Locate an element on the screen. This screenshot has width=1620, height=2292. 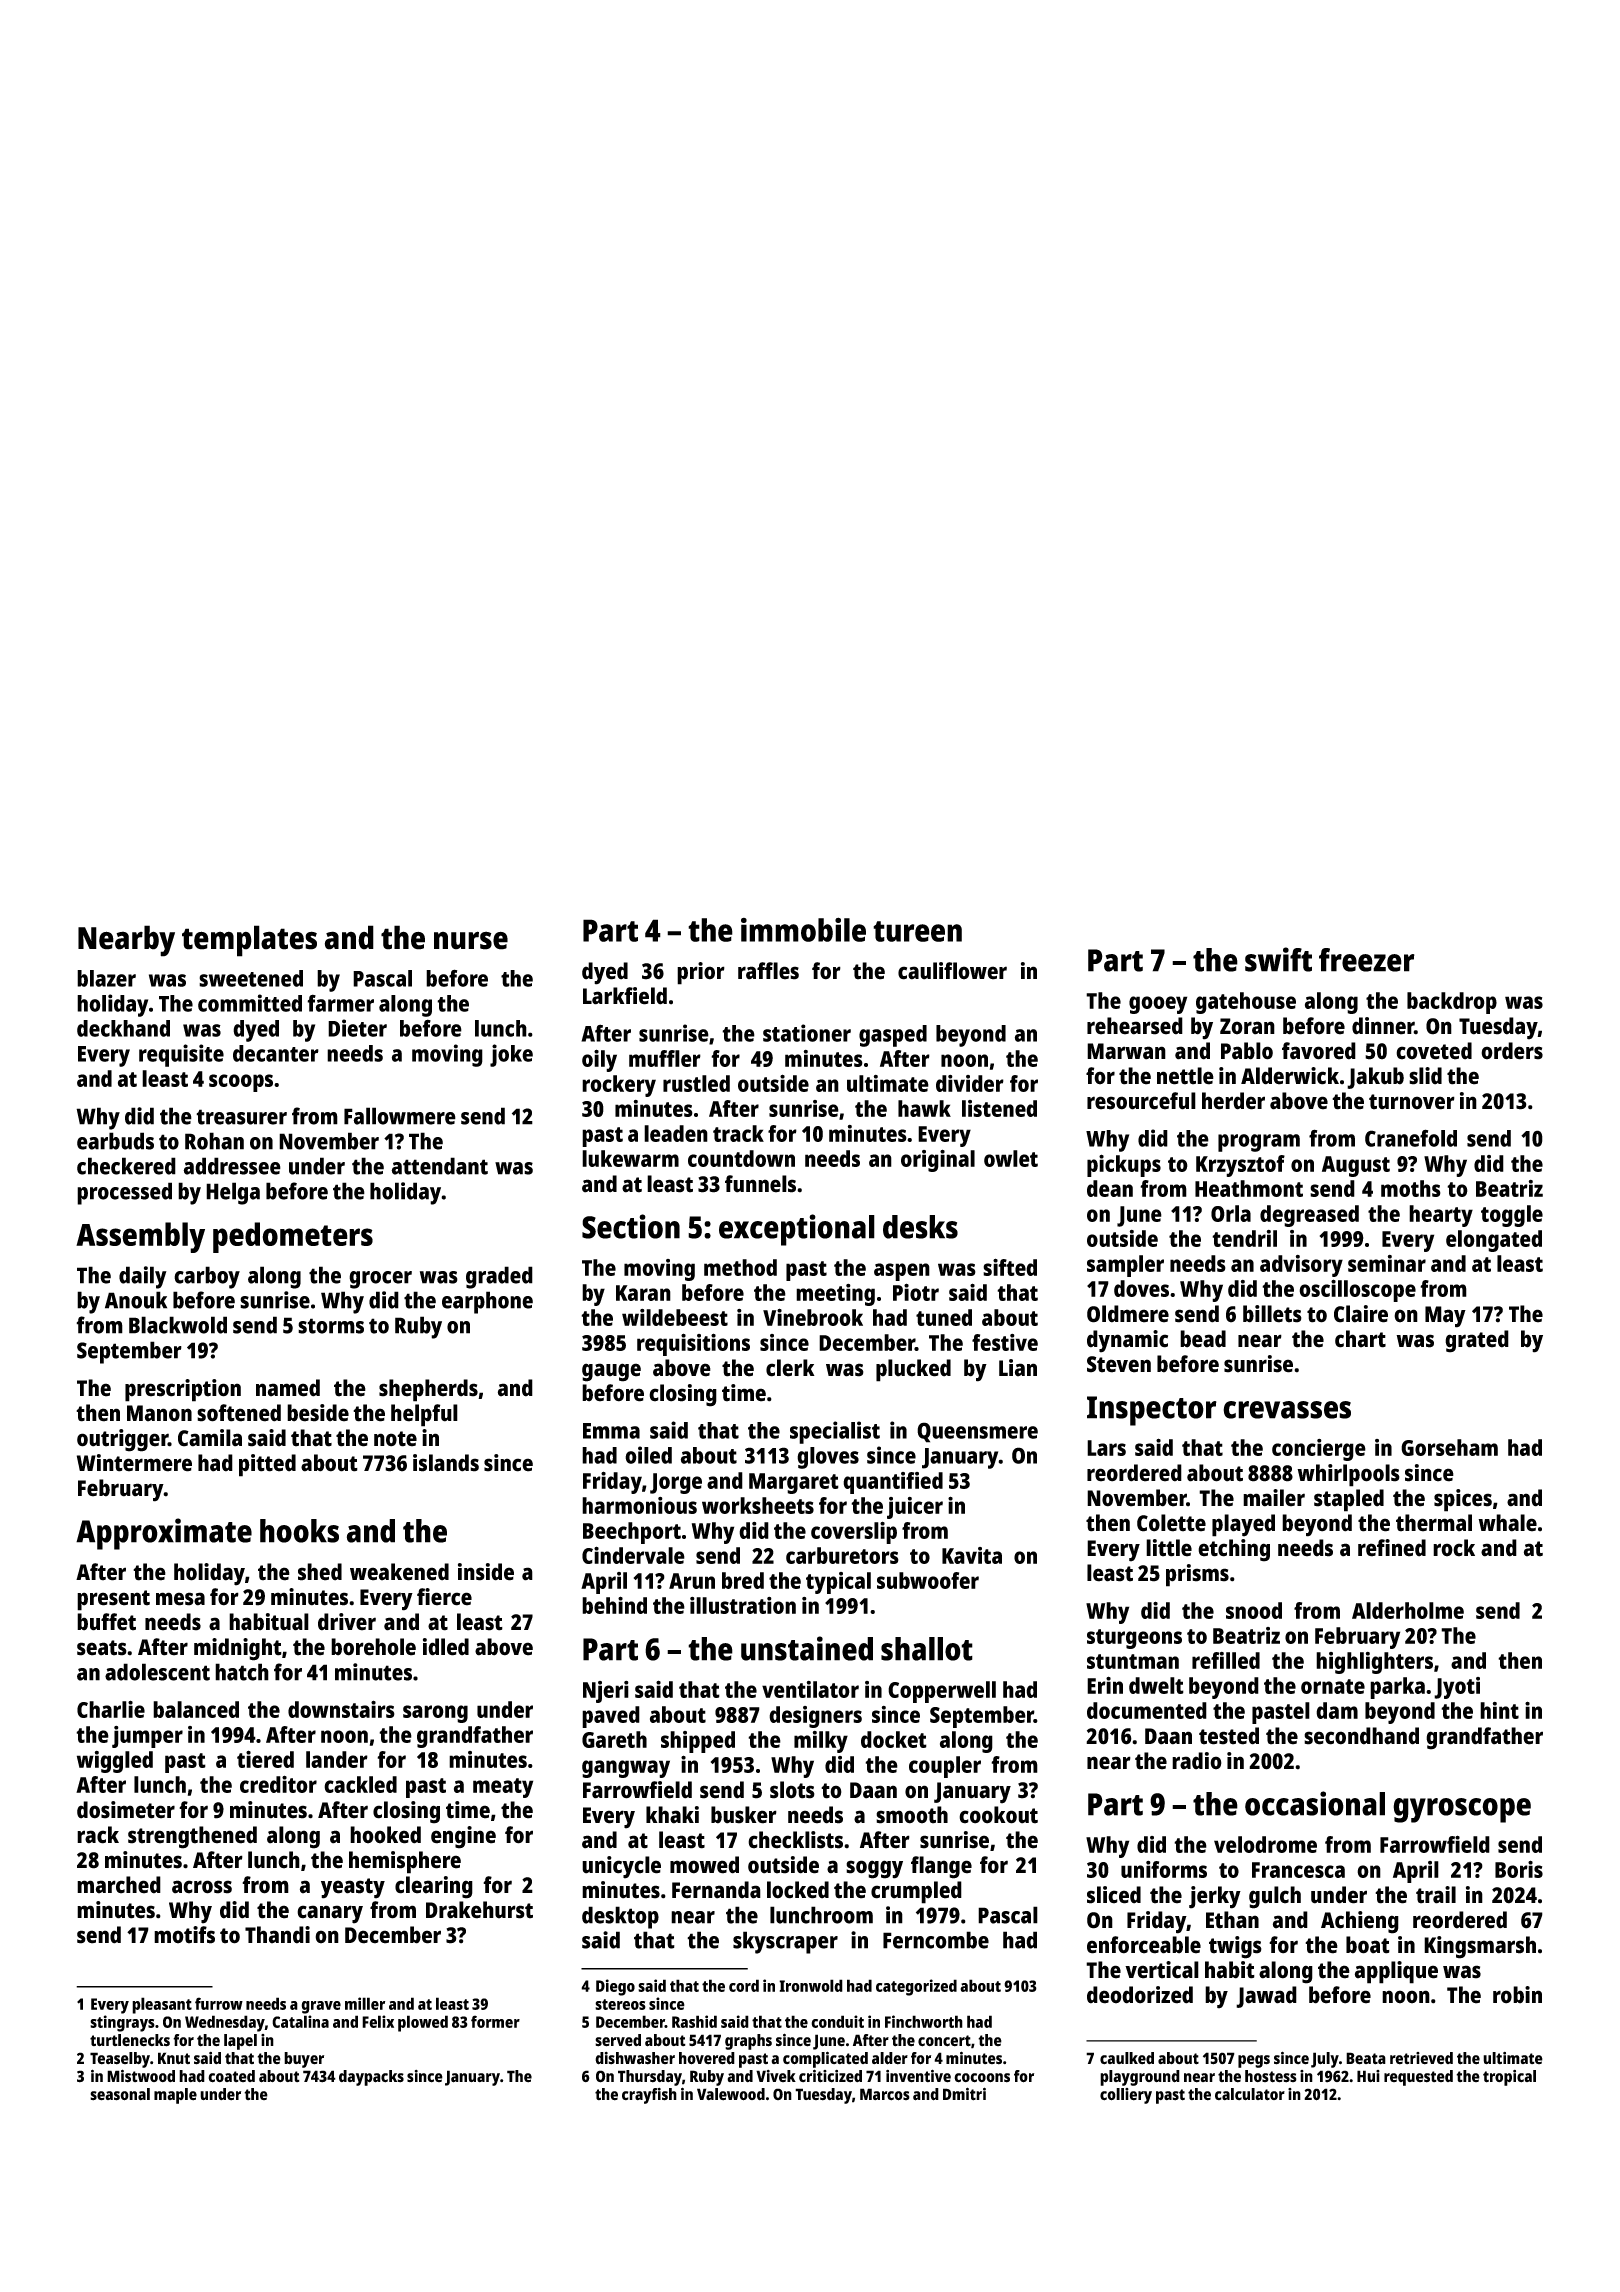
daypacks is located at coordinates (371, 2078).
